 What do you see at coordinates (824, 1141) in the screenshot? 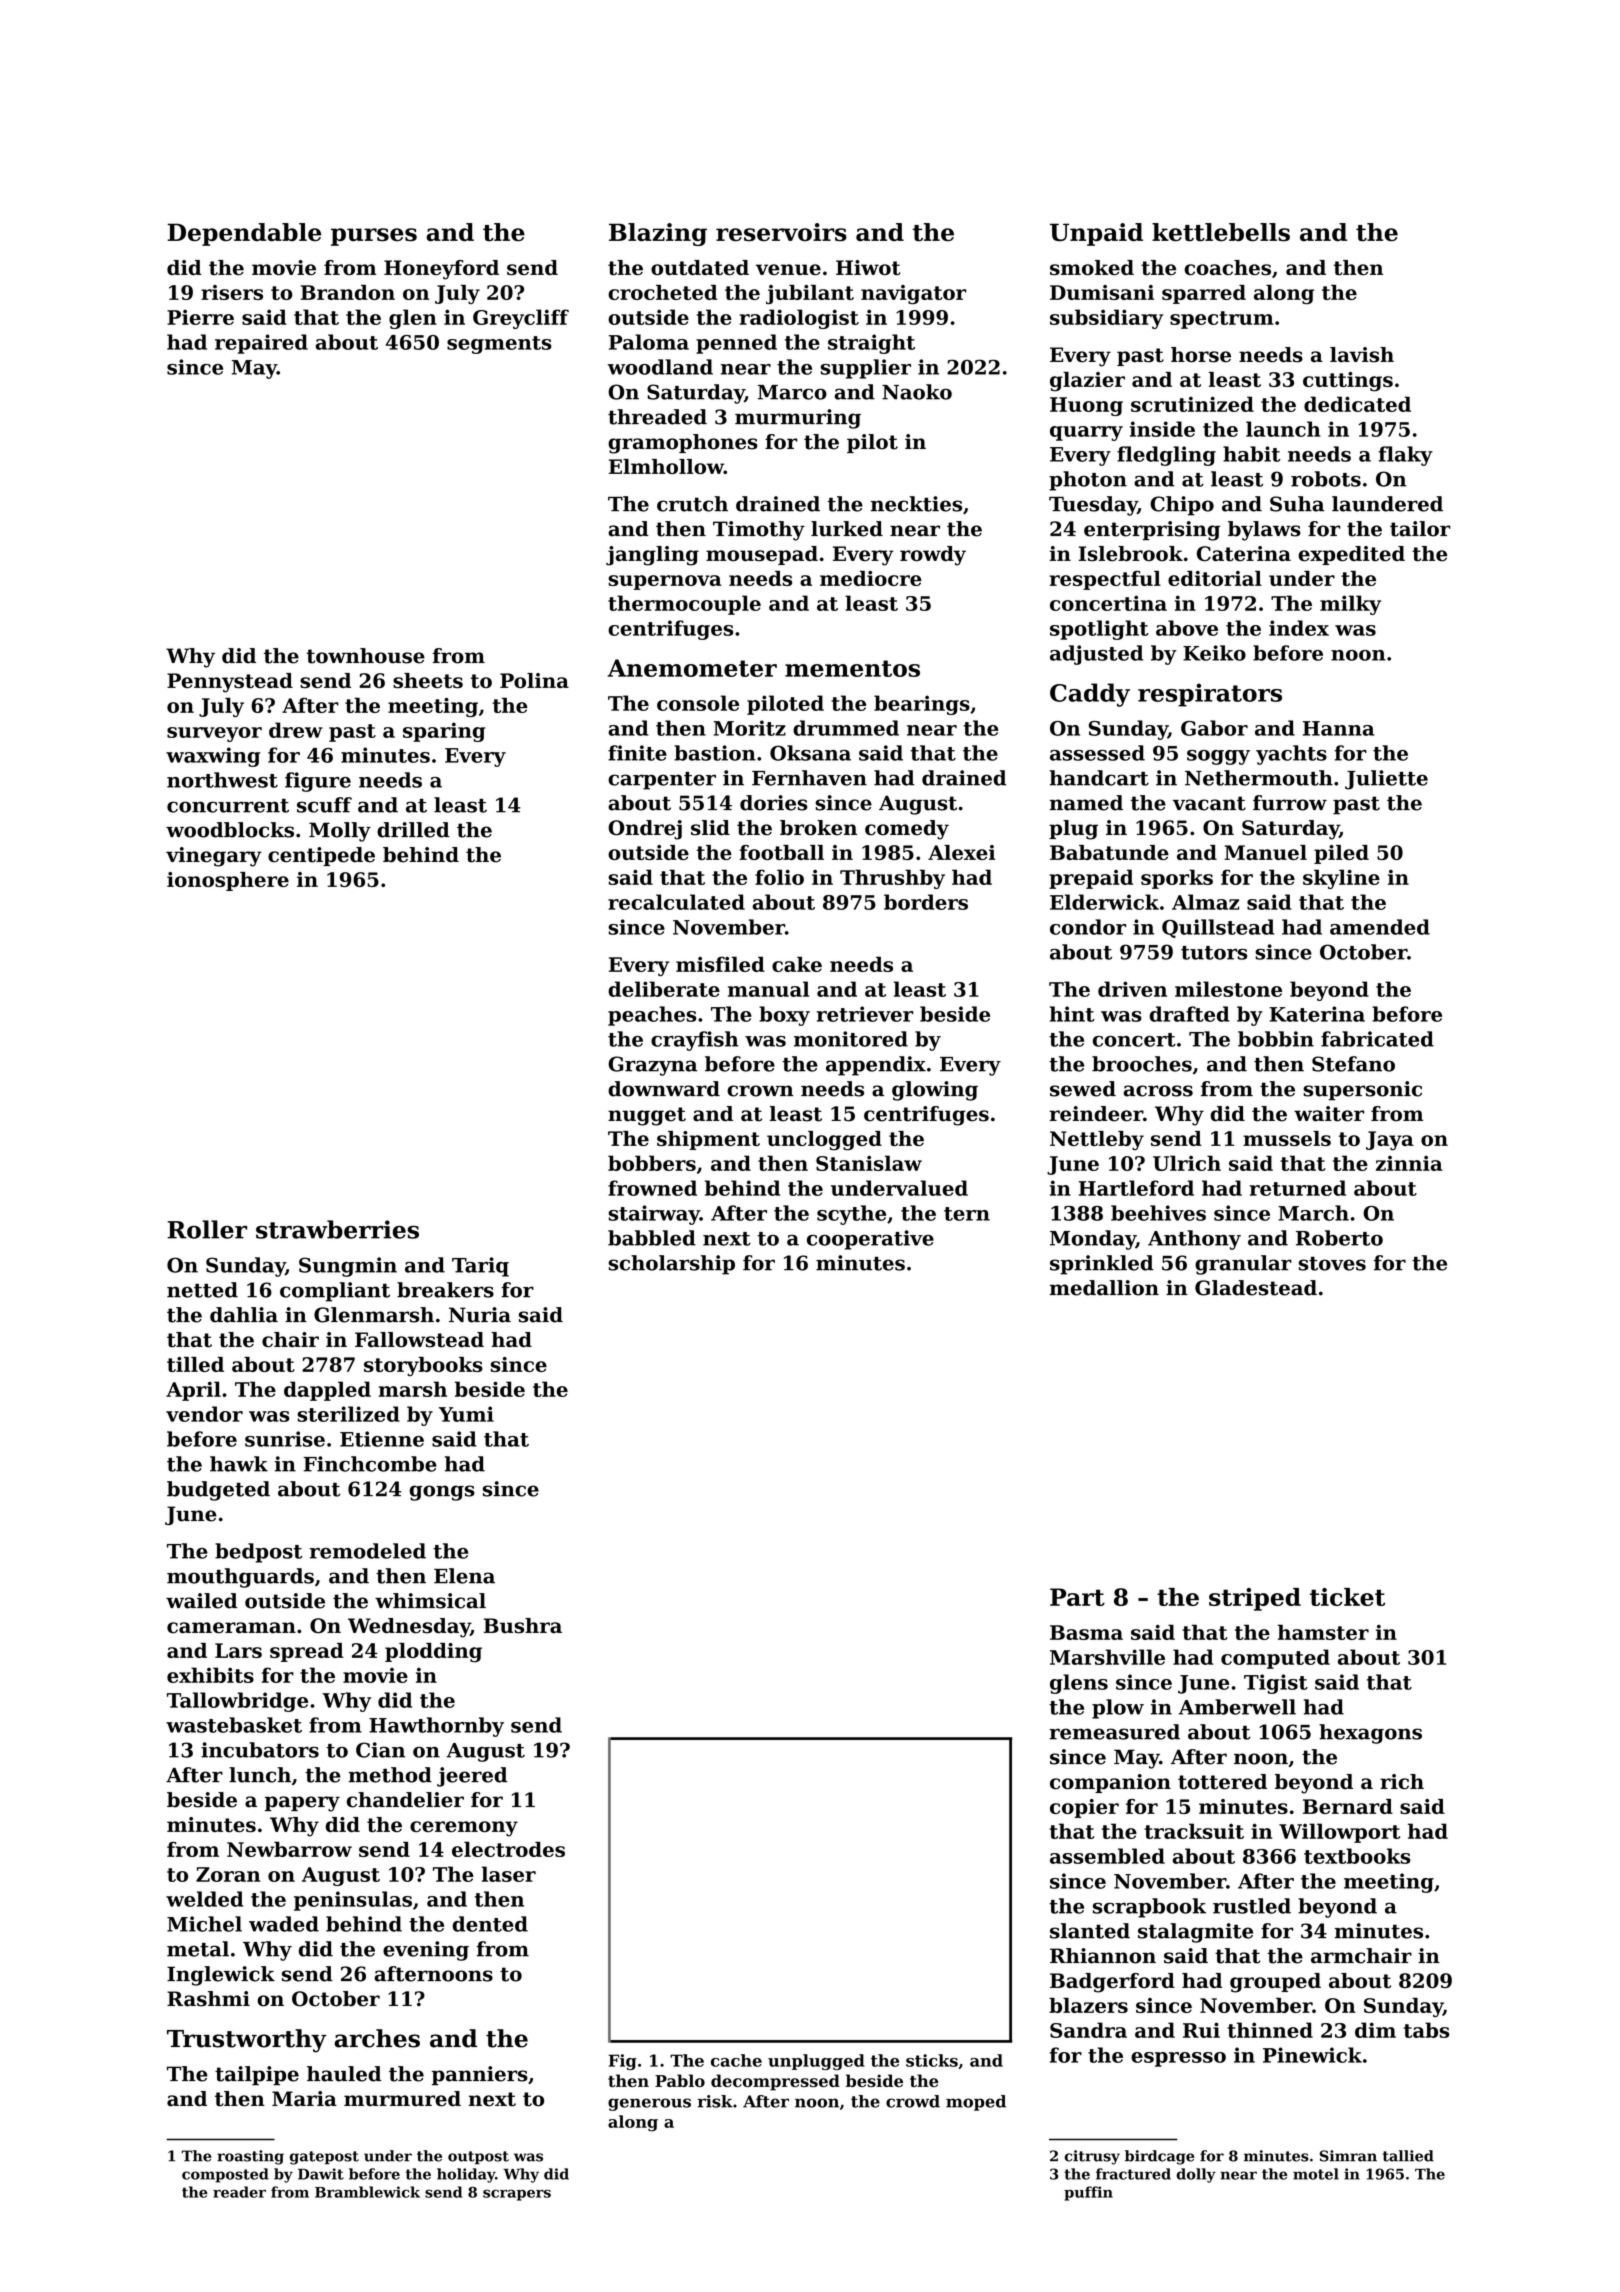
I see `unclogged` at bounding box center [824, 1141].
